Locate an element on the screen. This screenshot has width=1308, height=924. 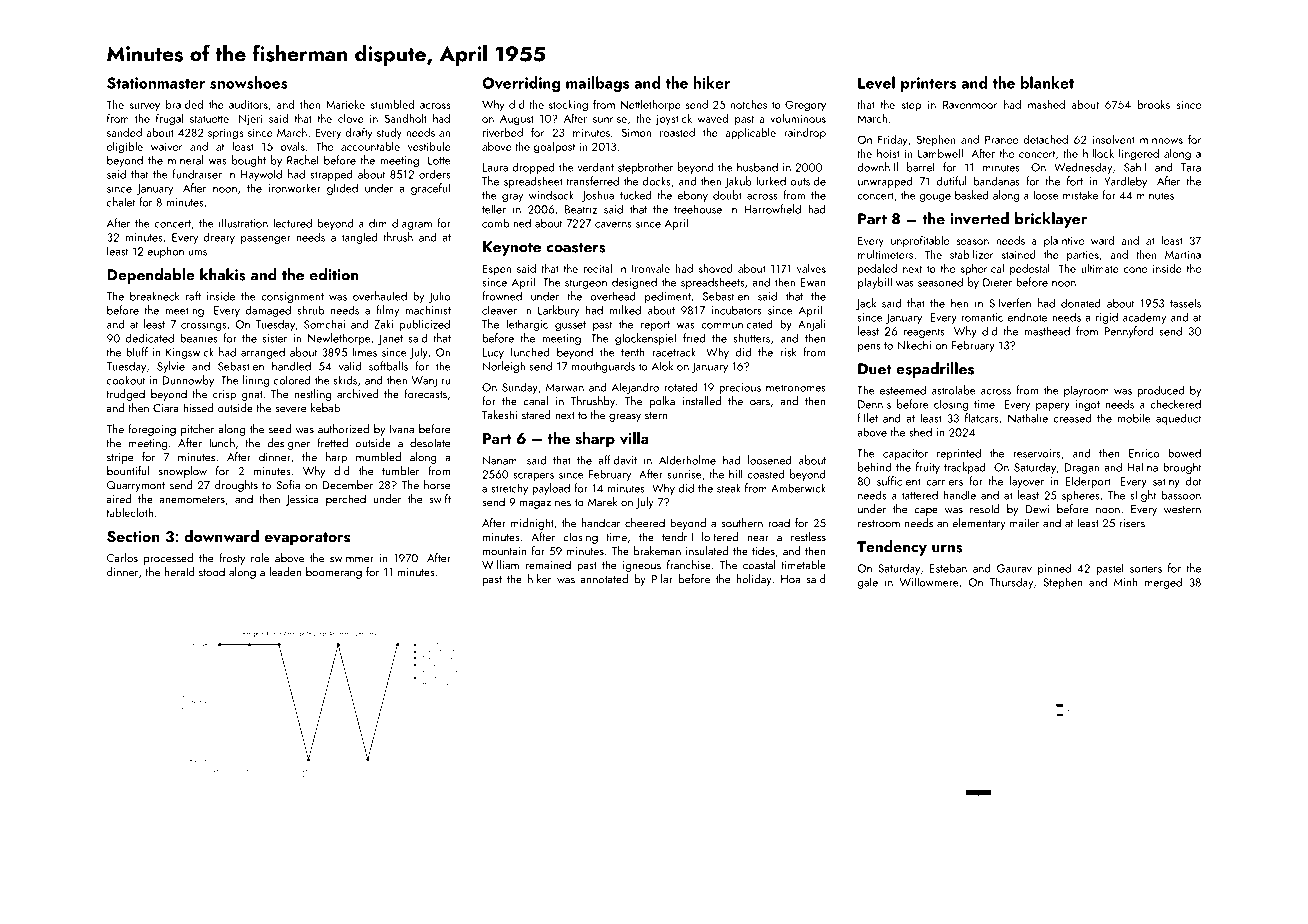
merged is located at coordinates (1163, 583).
